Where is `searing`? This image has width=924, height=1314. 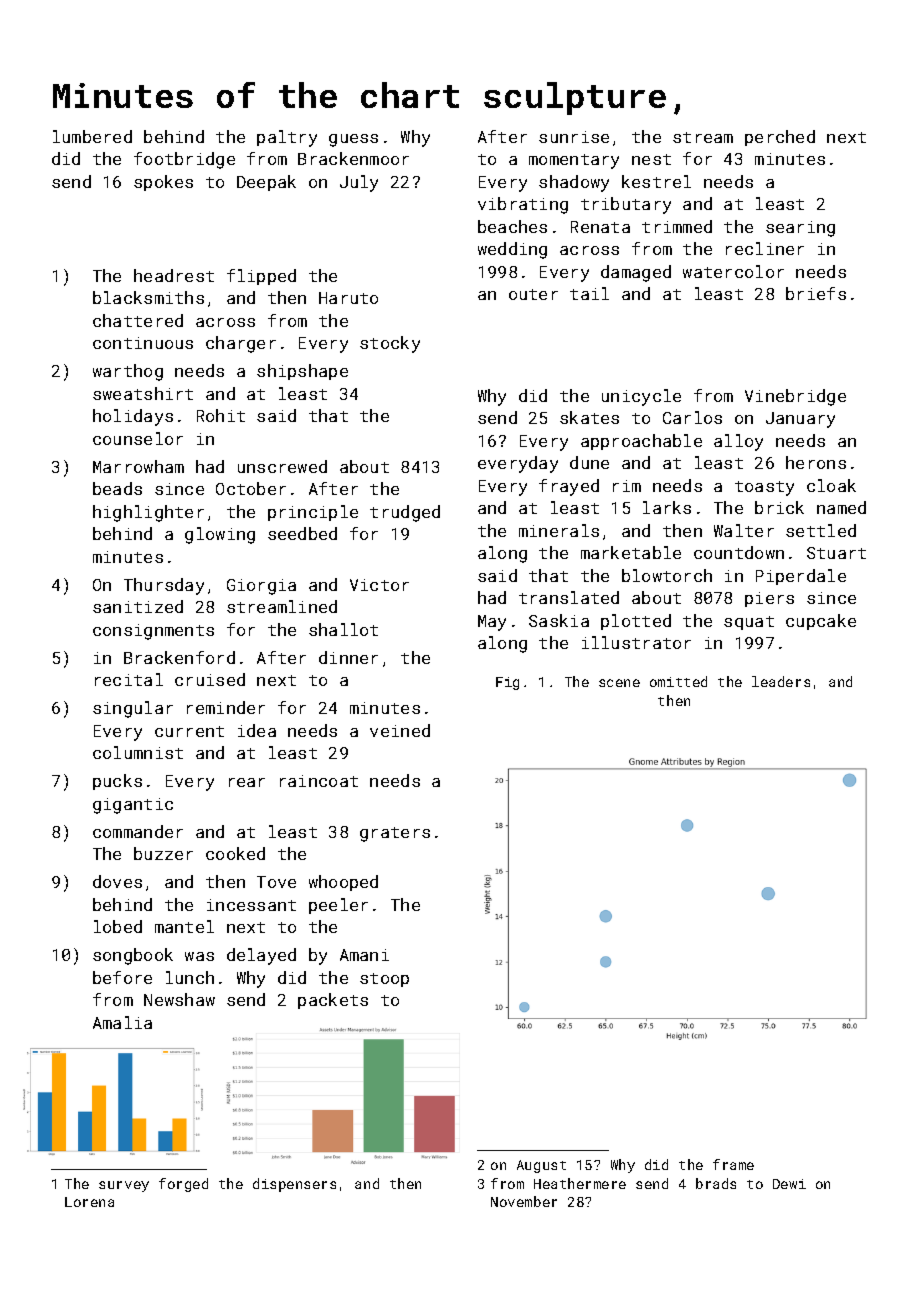 searing is located at coordinates (800, 229).
